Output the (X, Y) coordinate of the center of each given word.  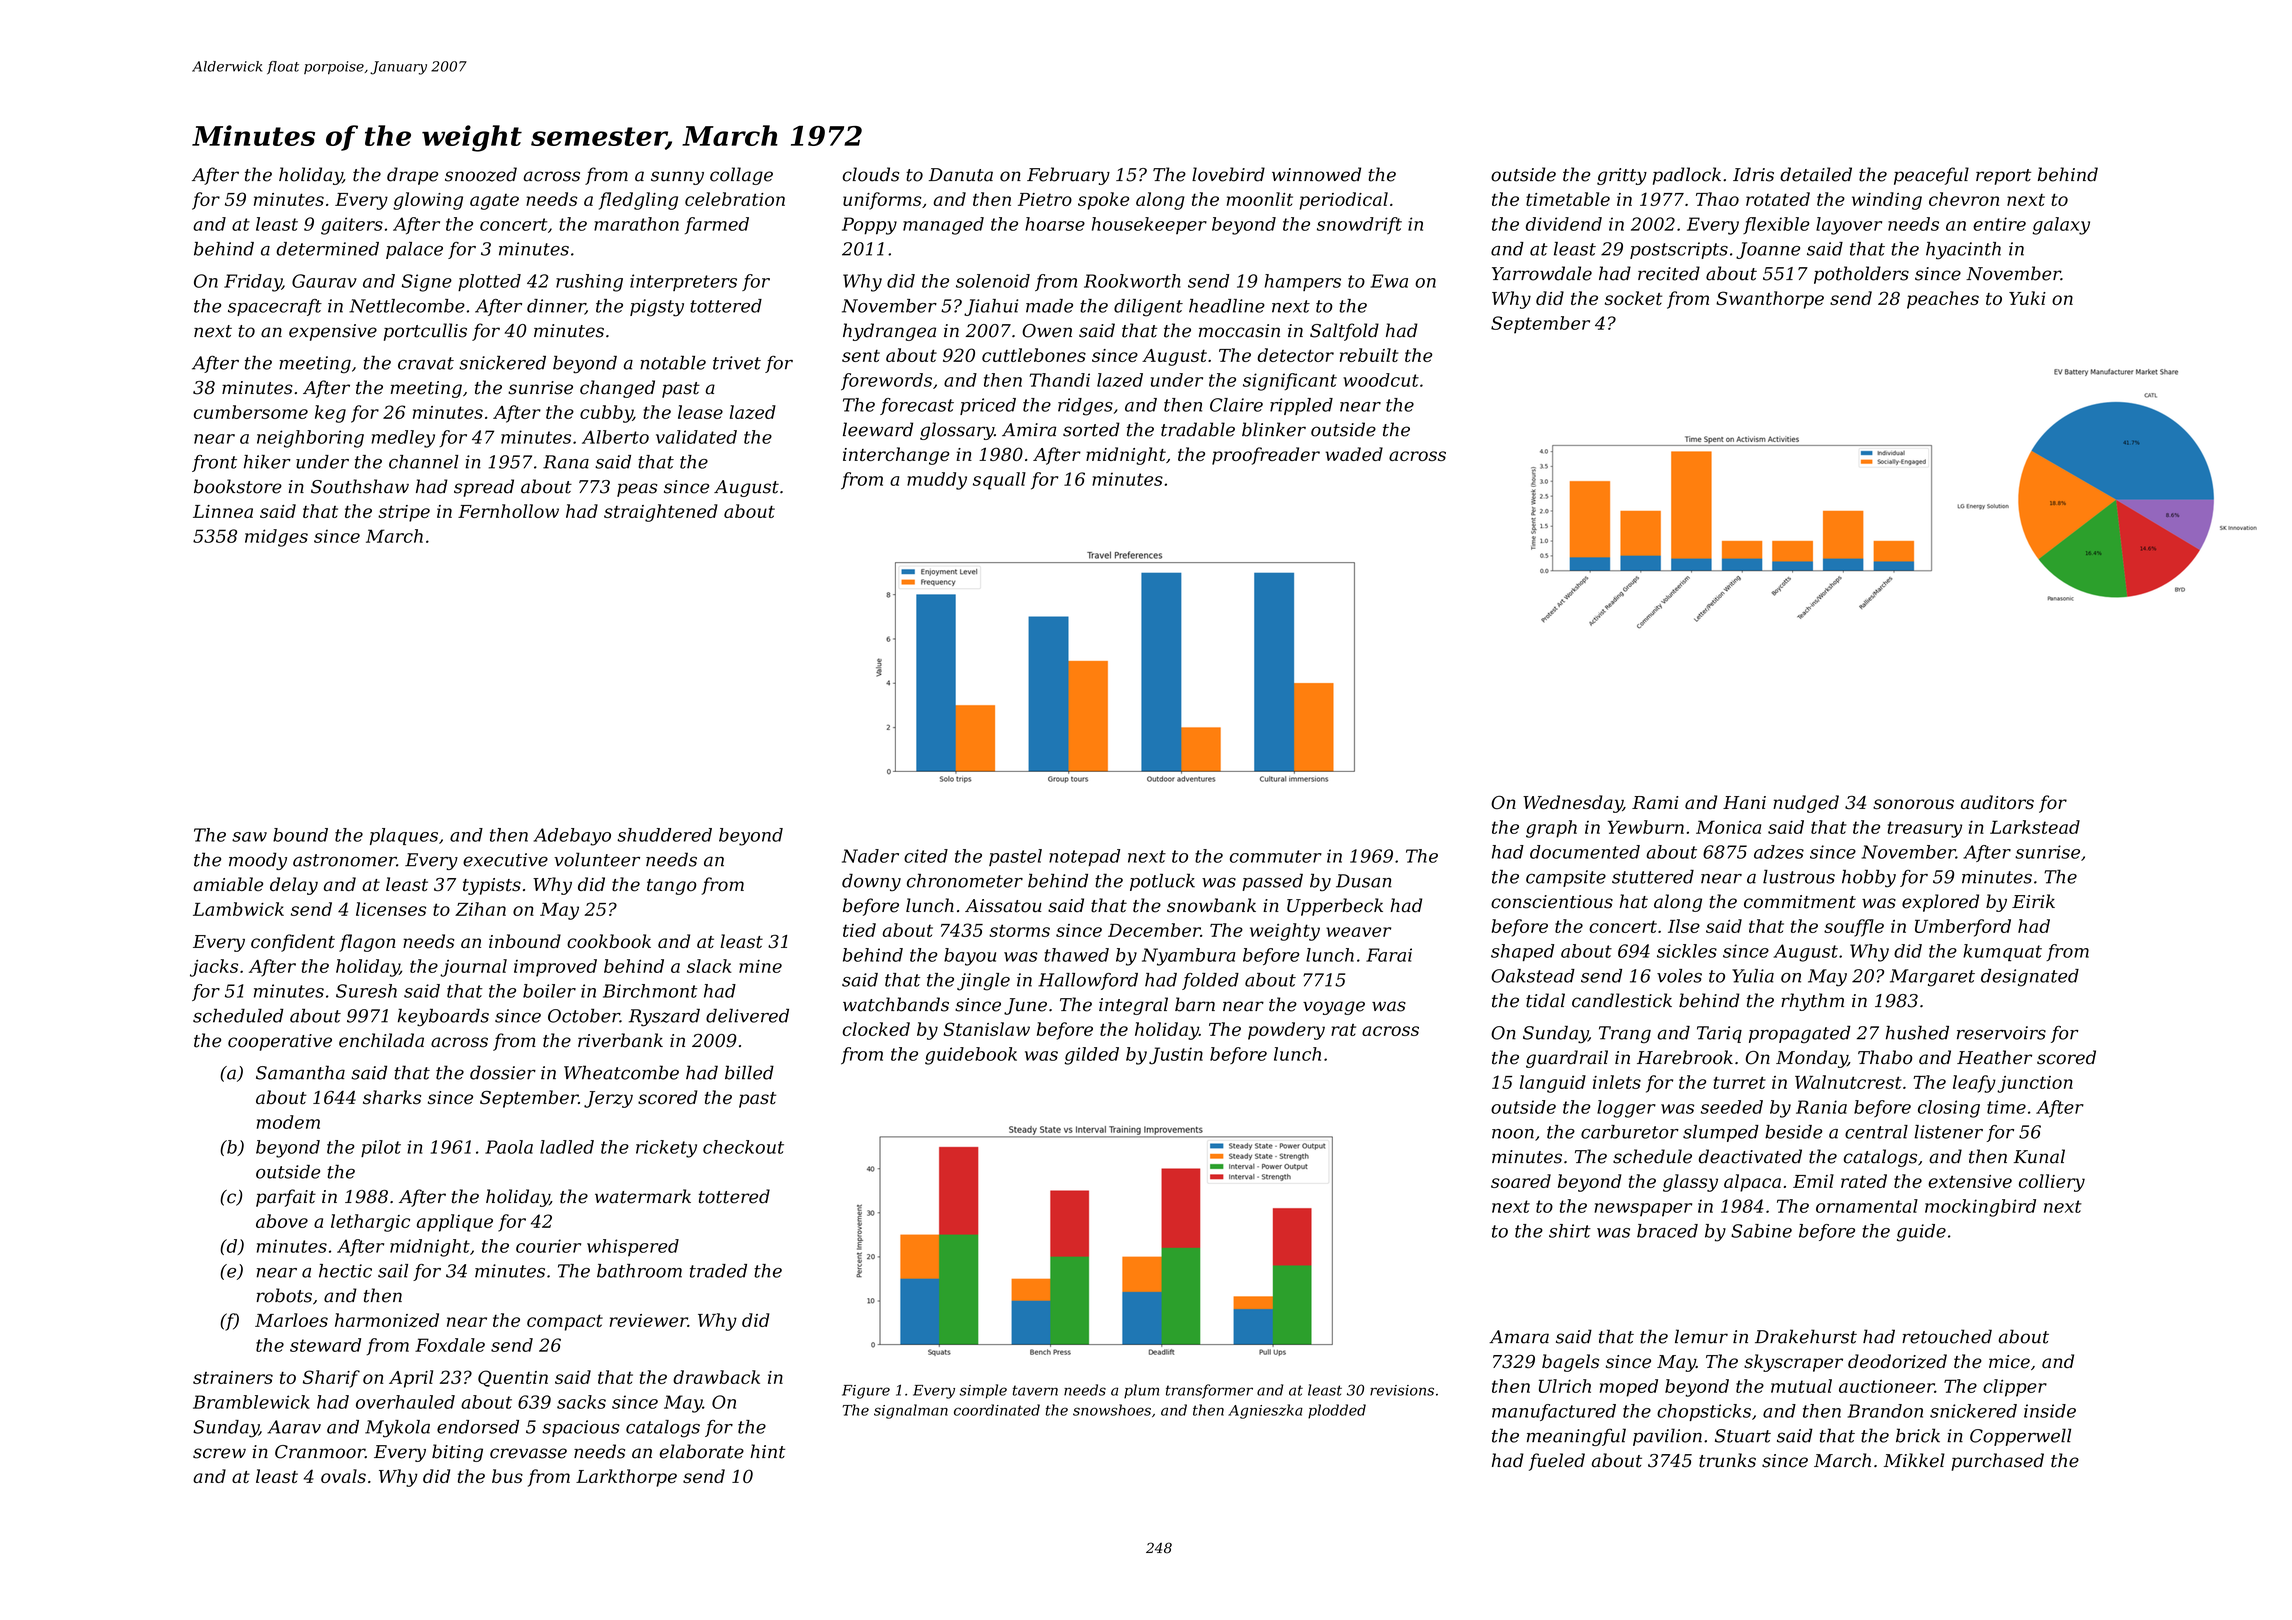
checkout (743, 1147)
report (2003, 177)
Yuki (2027, 298)
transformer (1209, 1391)
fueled (1557, 1462)
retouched (1947, 1336)
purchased (1998, 1462)
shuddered (664, 835)
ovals (343, 1476)
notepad (1084, 857)
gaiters (352, 226)
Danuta (961, 175)
